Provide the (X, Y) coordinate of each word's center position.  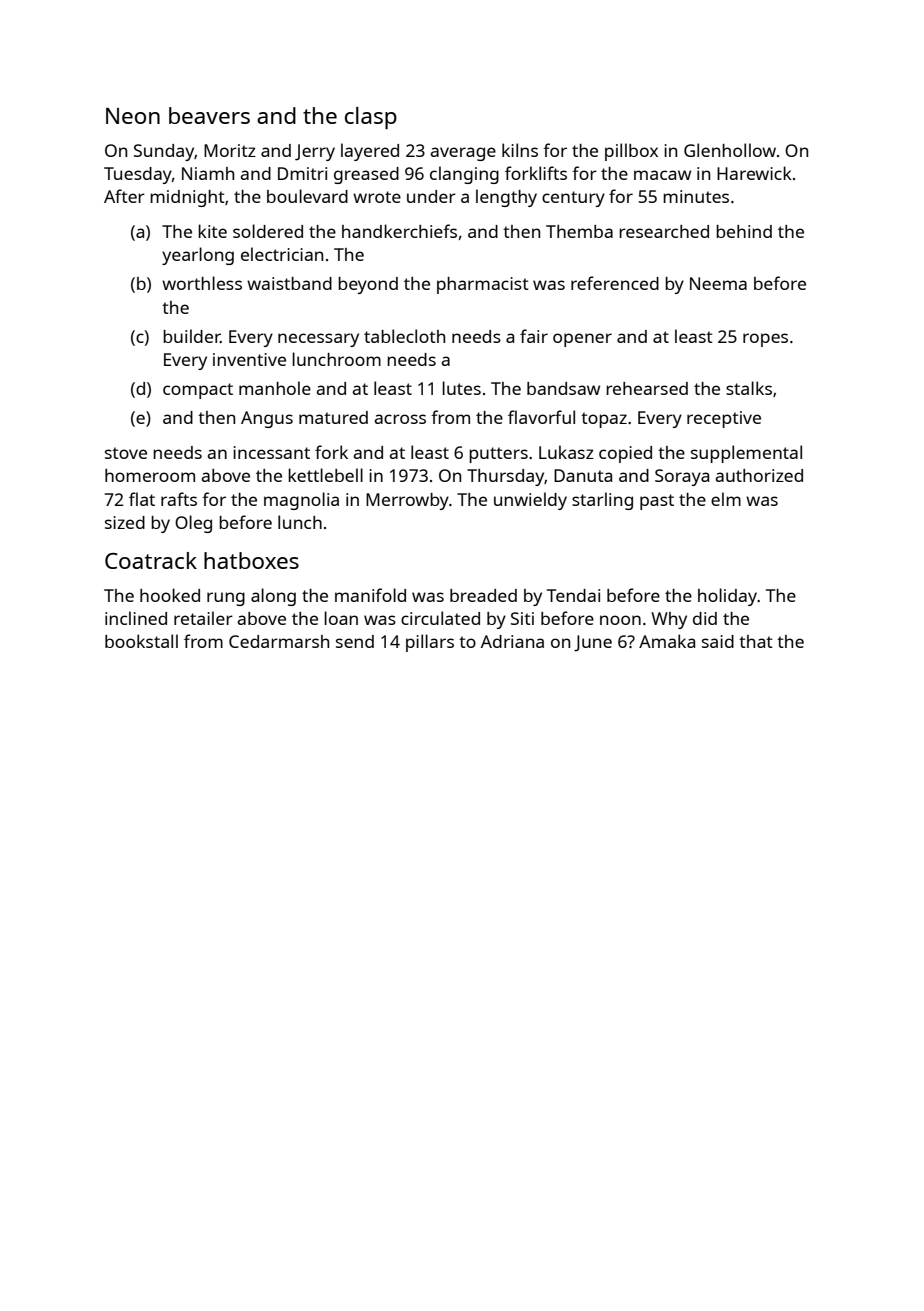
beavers (209, 115)
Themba (579, 231)
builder (191, 336)
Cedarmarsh (279, 641)
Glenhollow (730, 150)
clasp (371, 118)
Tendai (573, 595)
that (756, 641)
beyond (368, 285)
